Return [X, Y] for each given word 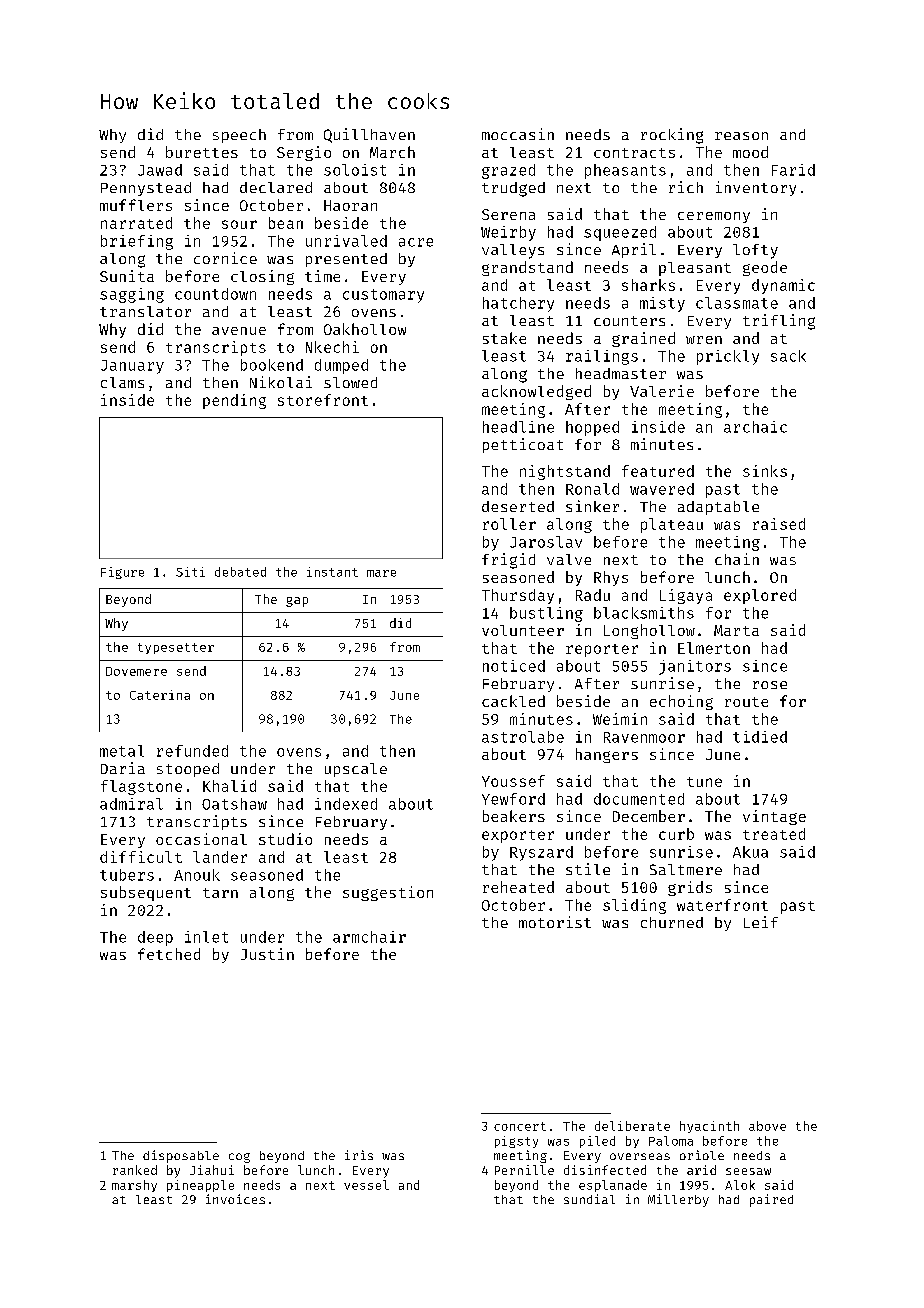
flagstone [141, 787]
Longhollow [649, 631]
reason [741, 136]
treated [774, 834]
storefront [323, 400]
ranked [135, 1170]
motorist [555, 922]
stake [504, 338]
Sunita [127, 276]
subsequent [146, 893]
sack [788, 356]
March [392, 152]
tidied [760, 737]
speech [239, 136]
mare [381, 573]
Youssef [513, 781]
